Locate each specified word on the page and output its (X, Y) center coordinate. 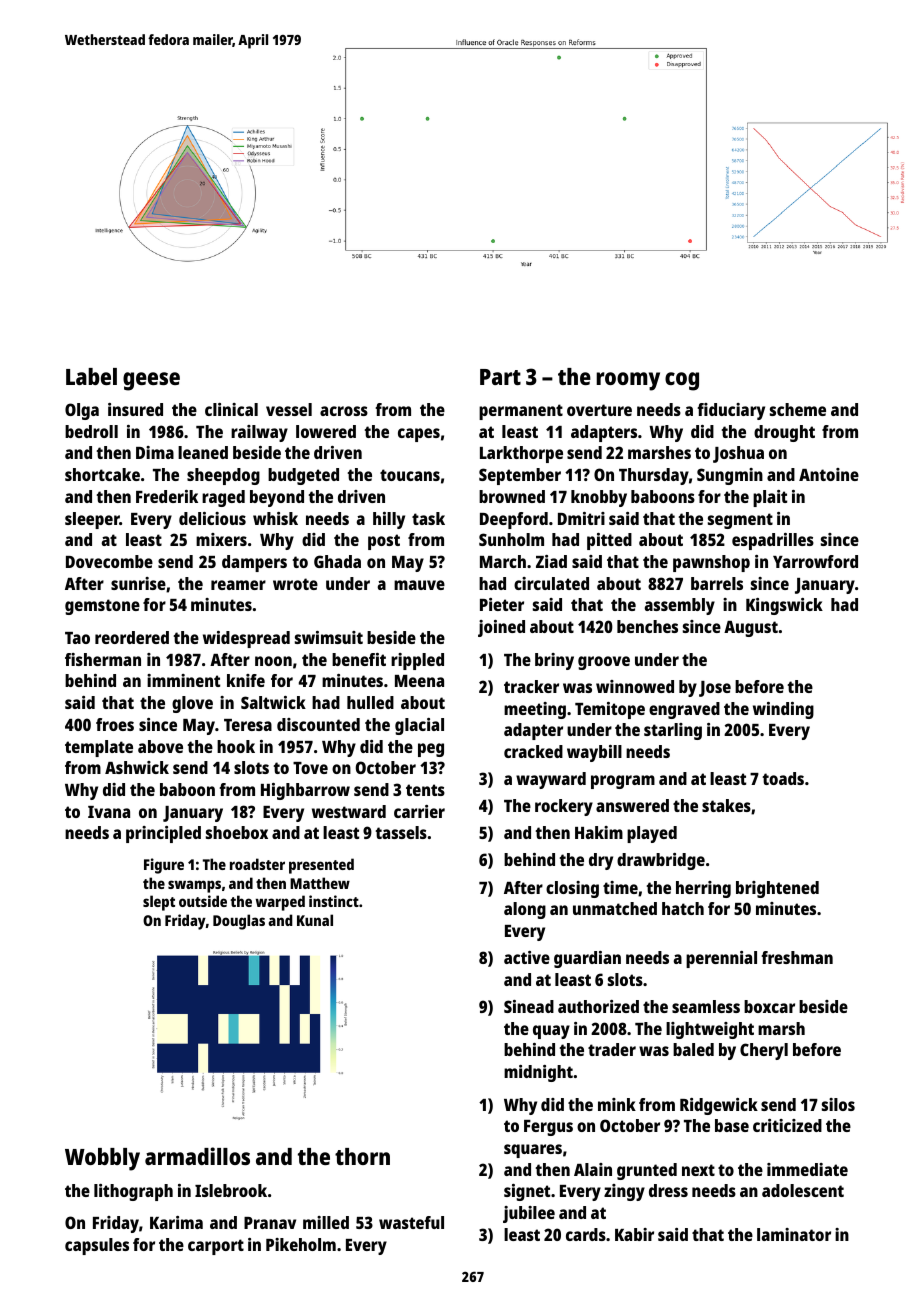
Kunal (315, 920)
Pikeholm (301, 1244)
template (99, 748)
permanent (521, 412)
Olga (82, 411)
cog (682, 381)
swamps (194, 886)
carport (216, 1247)
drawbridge (661, 861)
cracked (533, 751)
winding (783, 710)
